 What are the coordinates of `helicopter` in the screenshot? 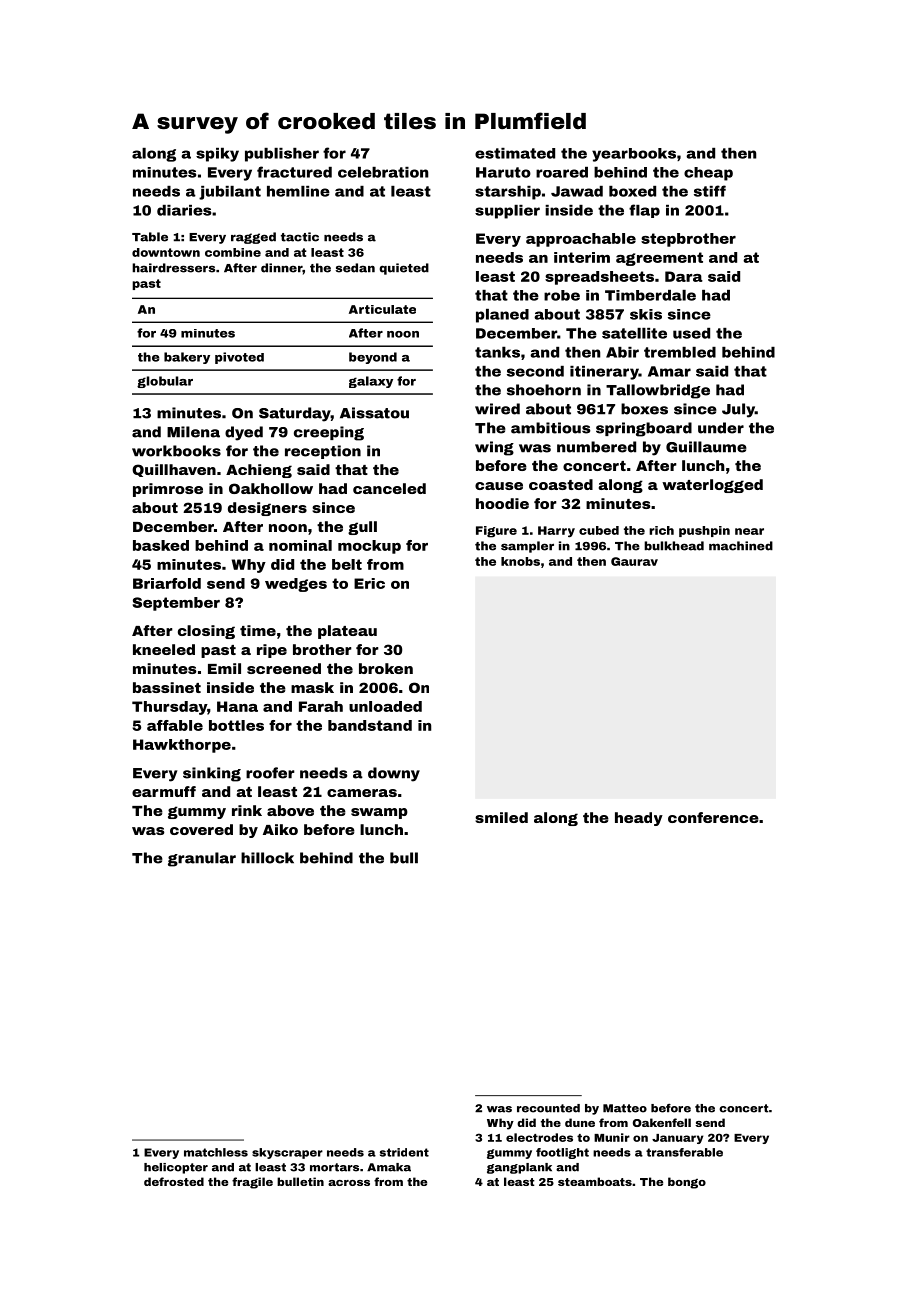 It's located at (176, 1168).
